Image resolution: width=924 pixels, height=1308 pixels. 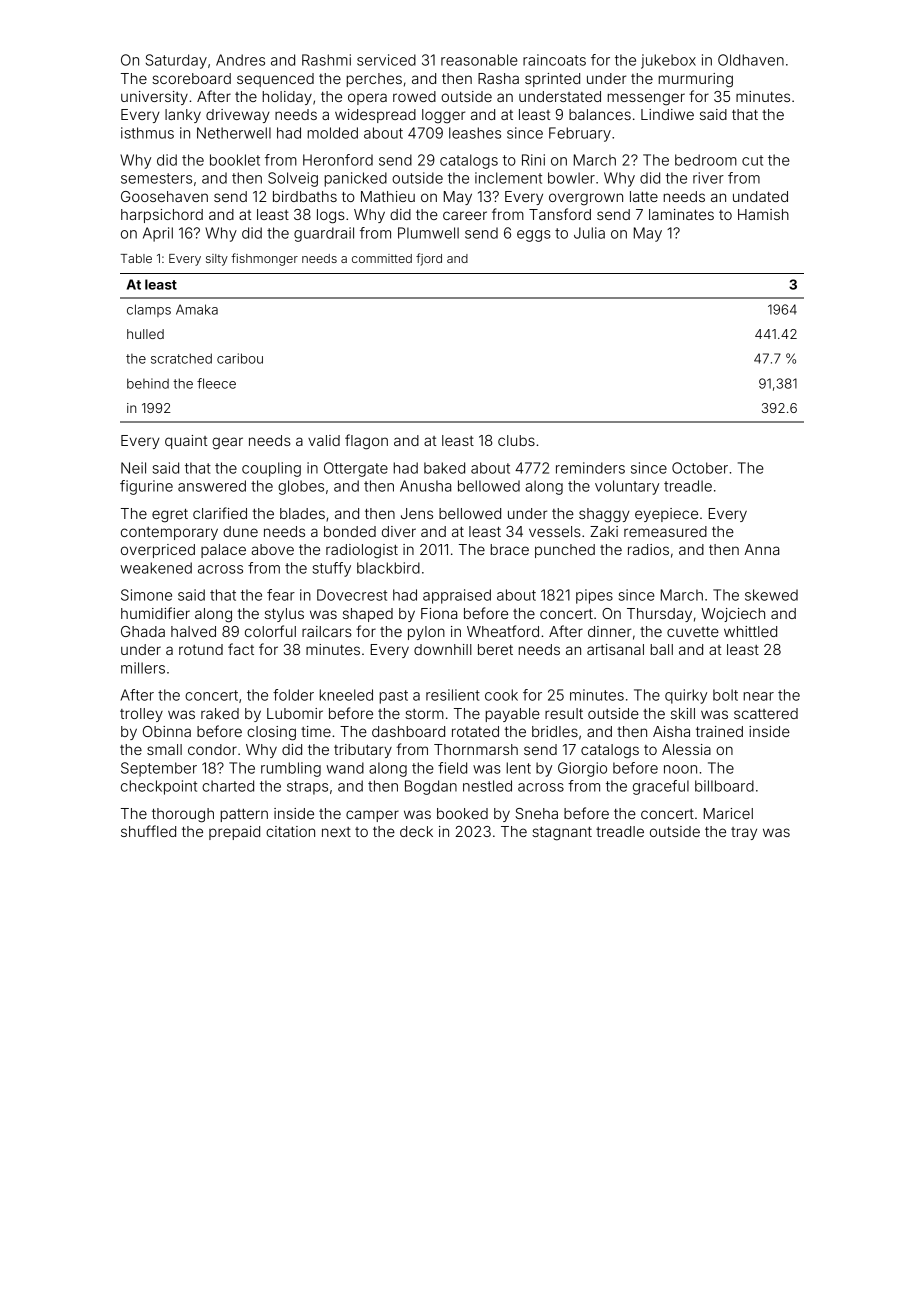 I want to click on fjord, so click(x=429, y=259).
